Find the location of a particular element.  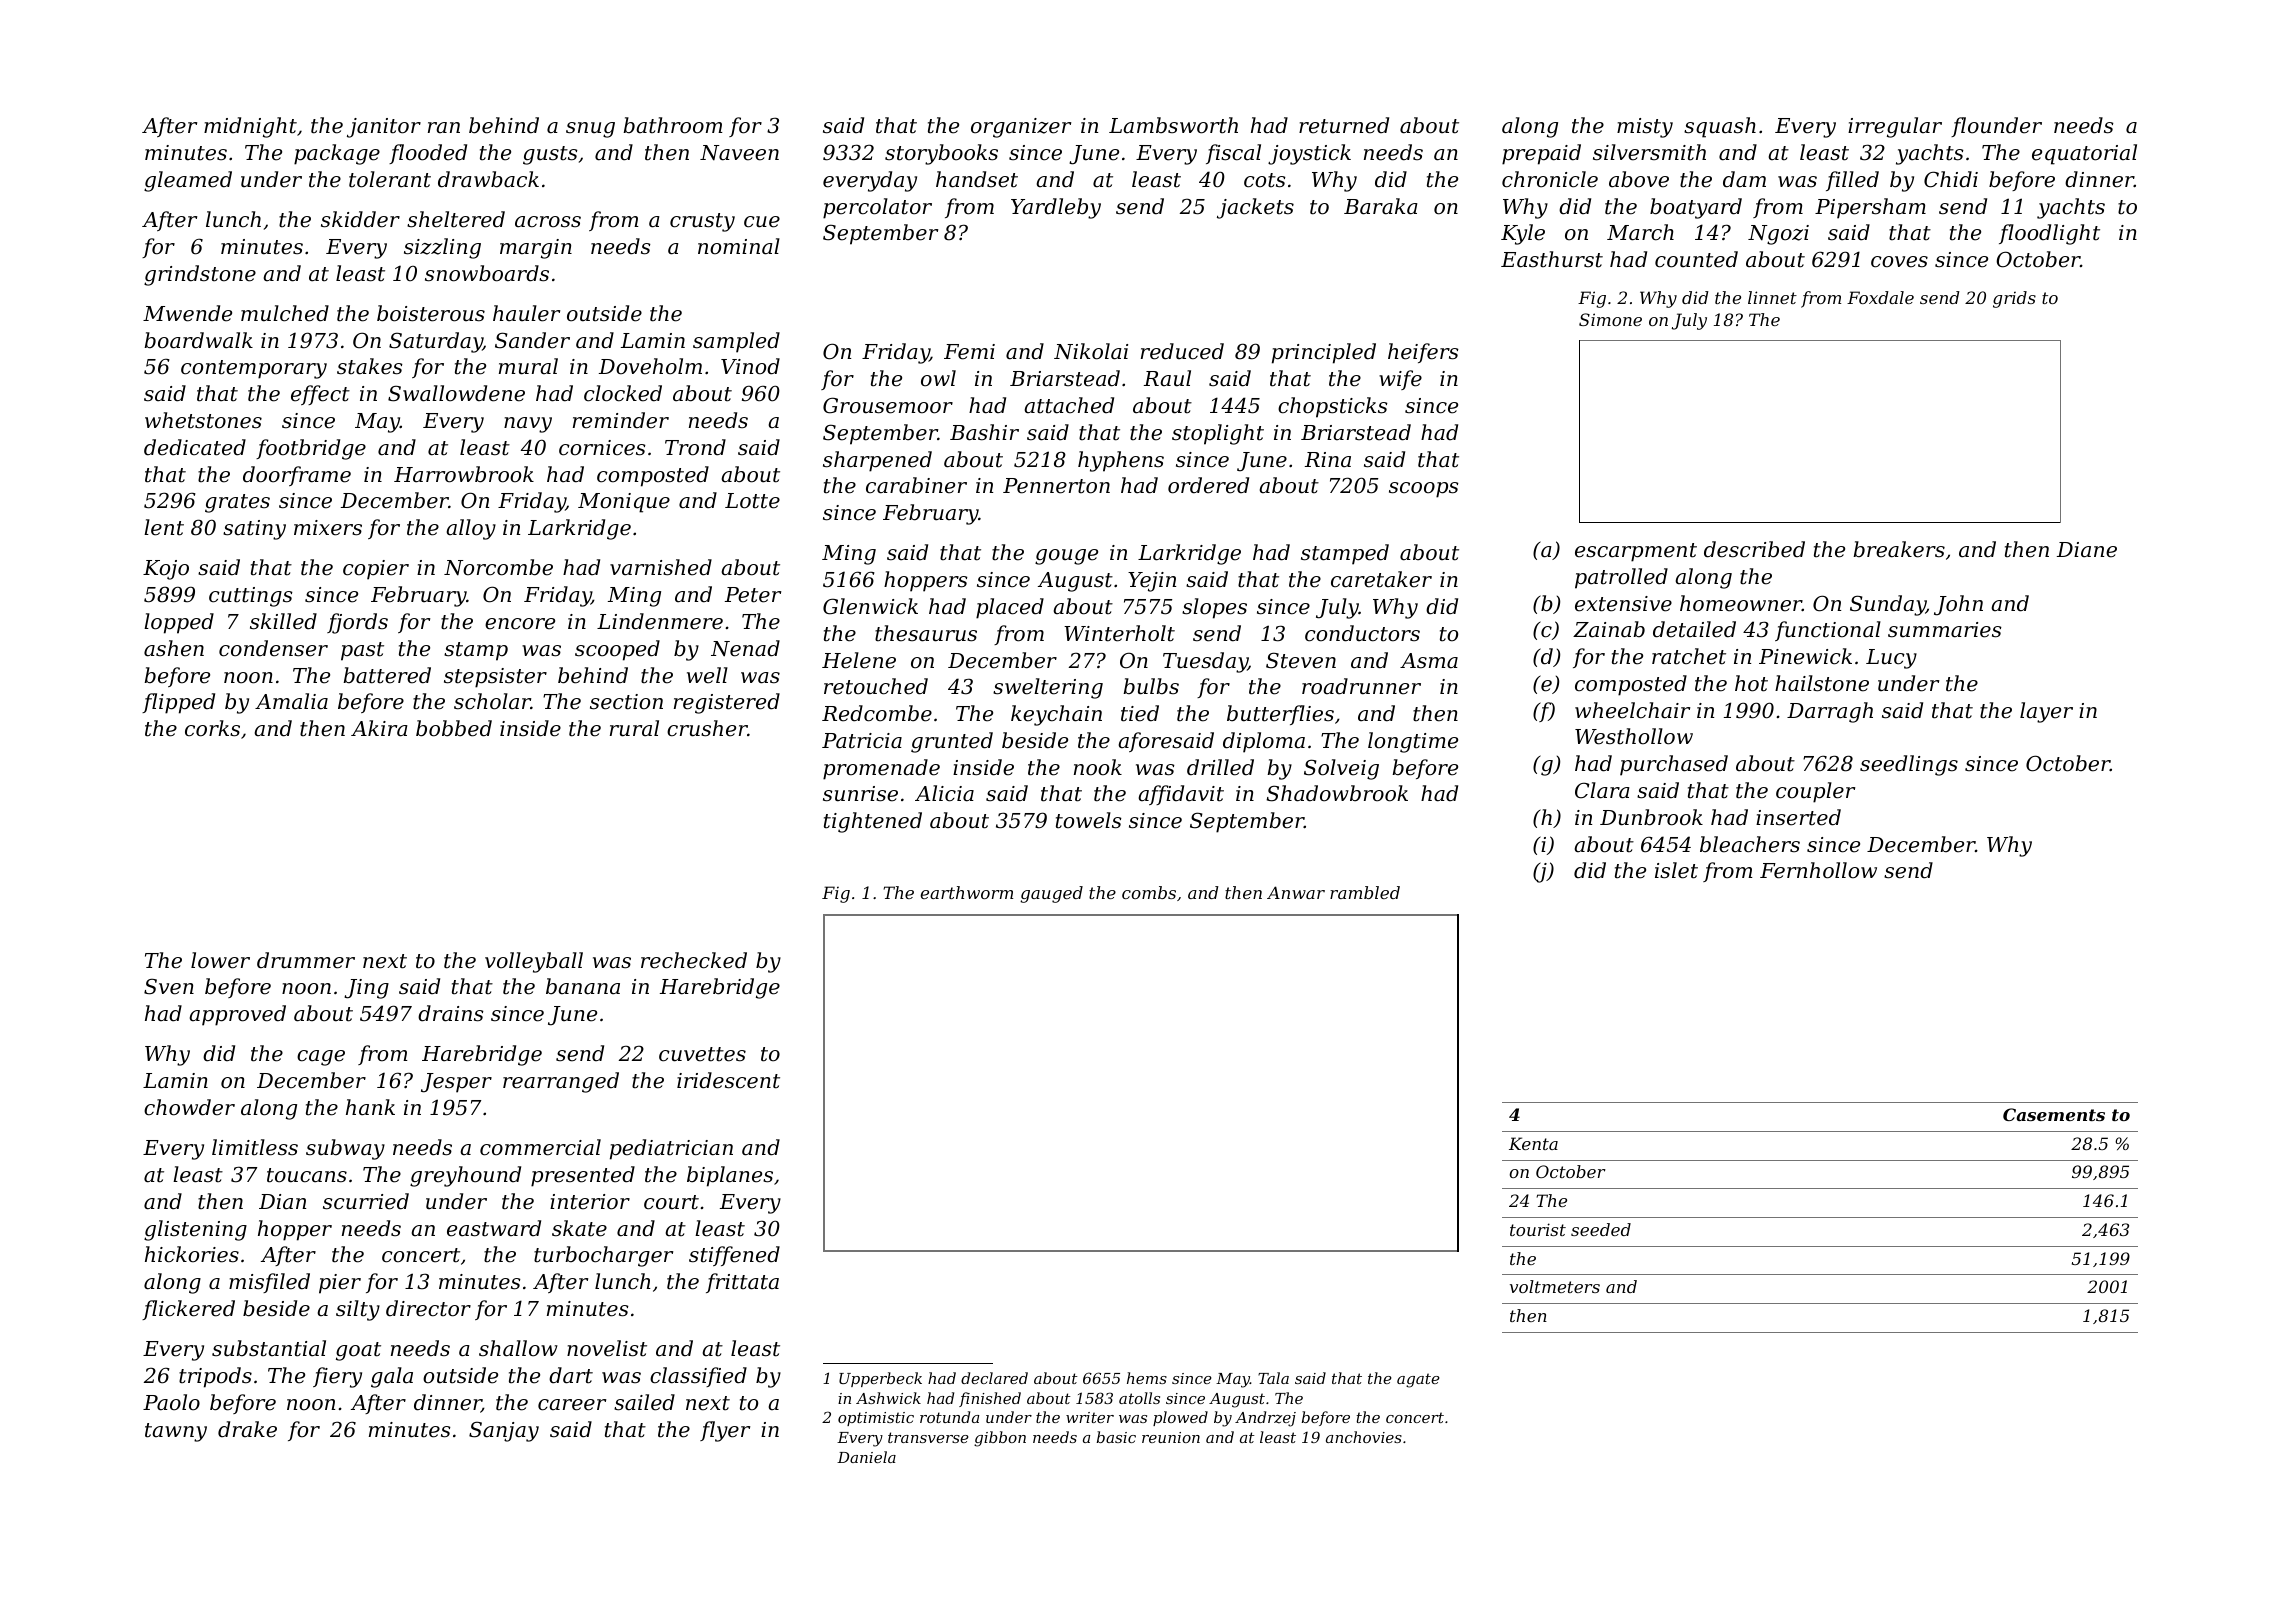

chowder is located at coordinates (189, 1107).
